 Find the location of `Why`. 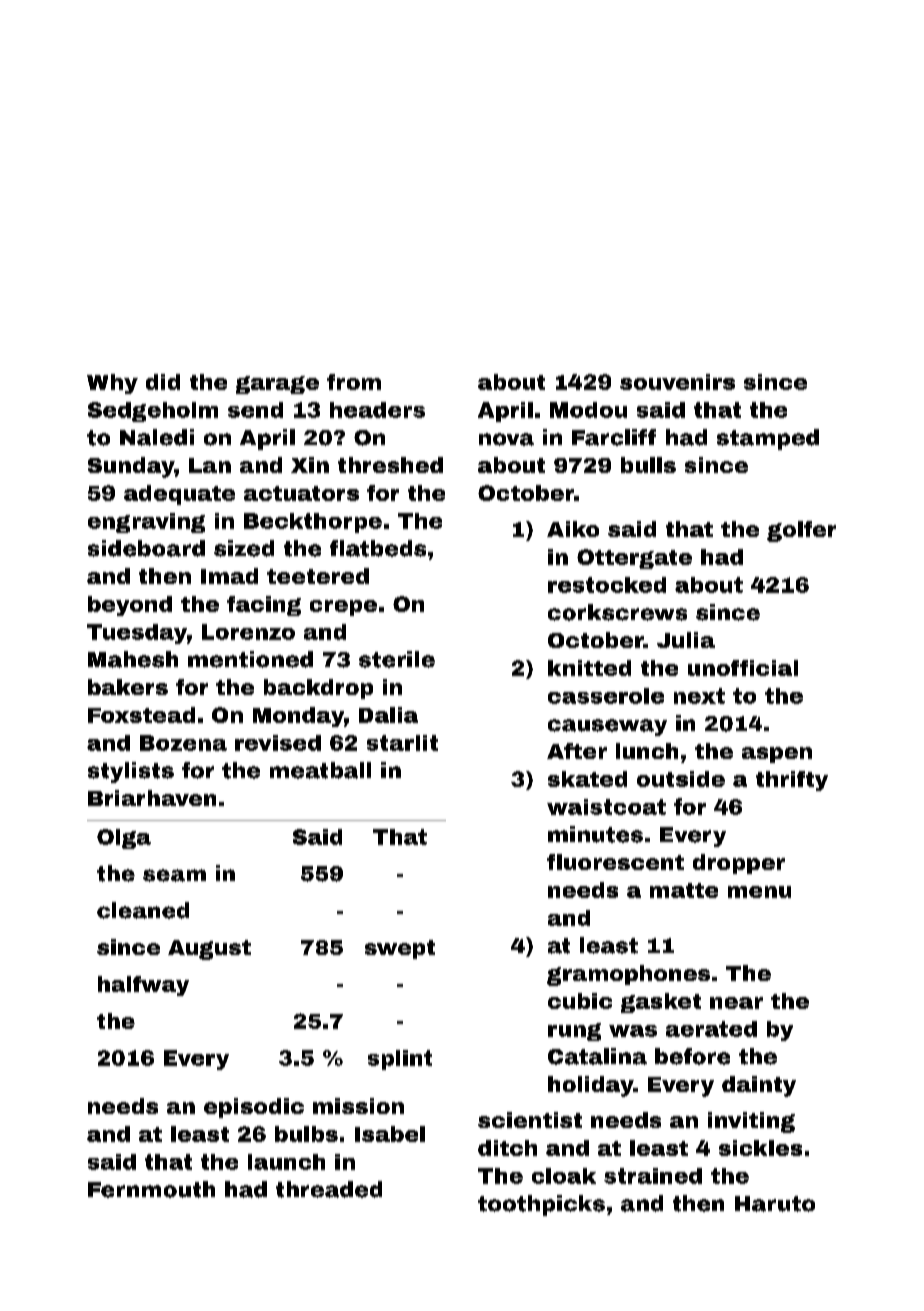

Why is located at coordinates (112, 384).
